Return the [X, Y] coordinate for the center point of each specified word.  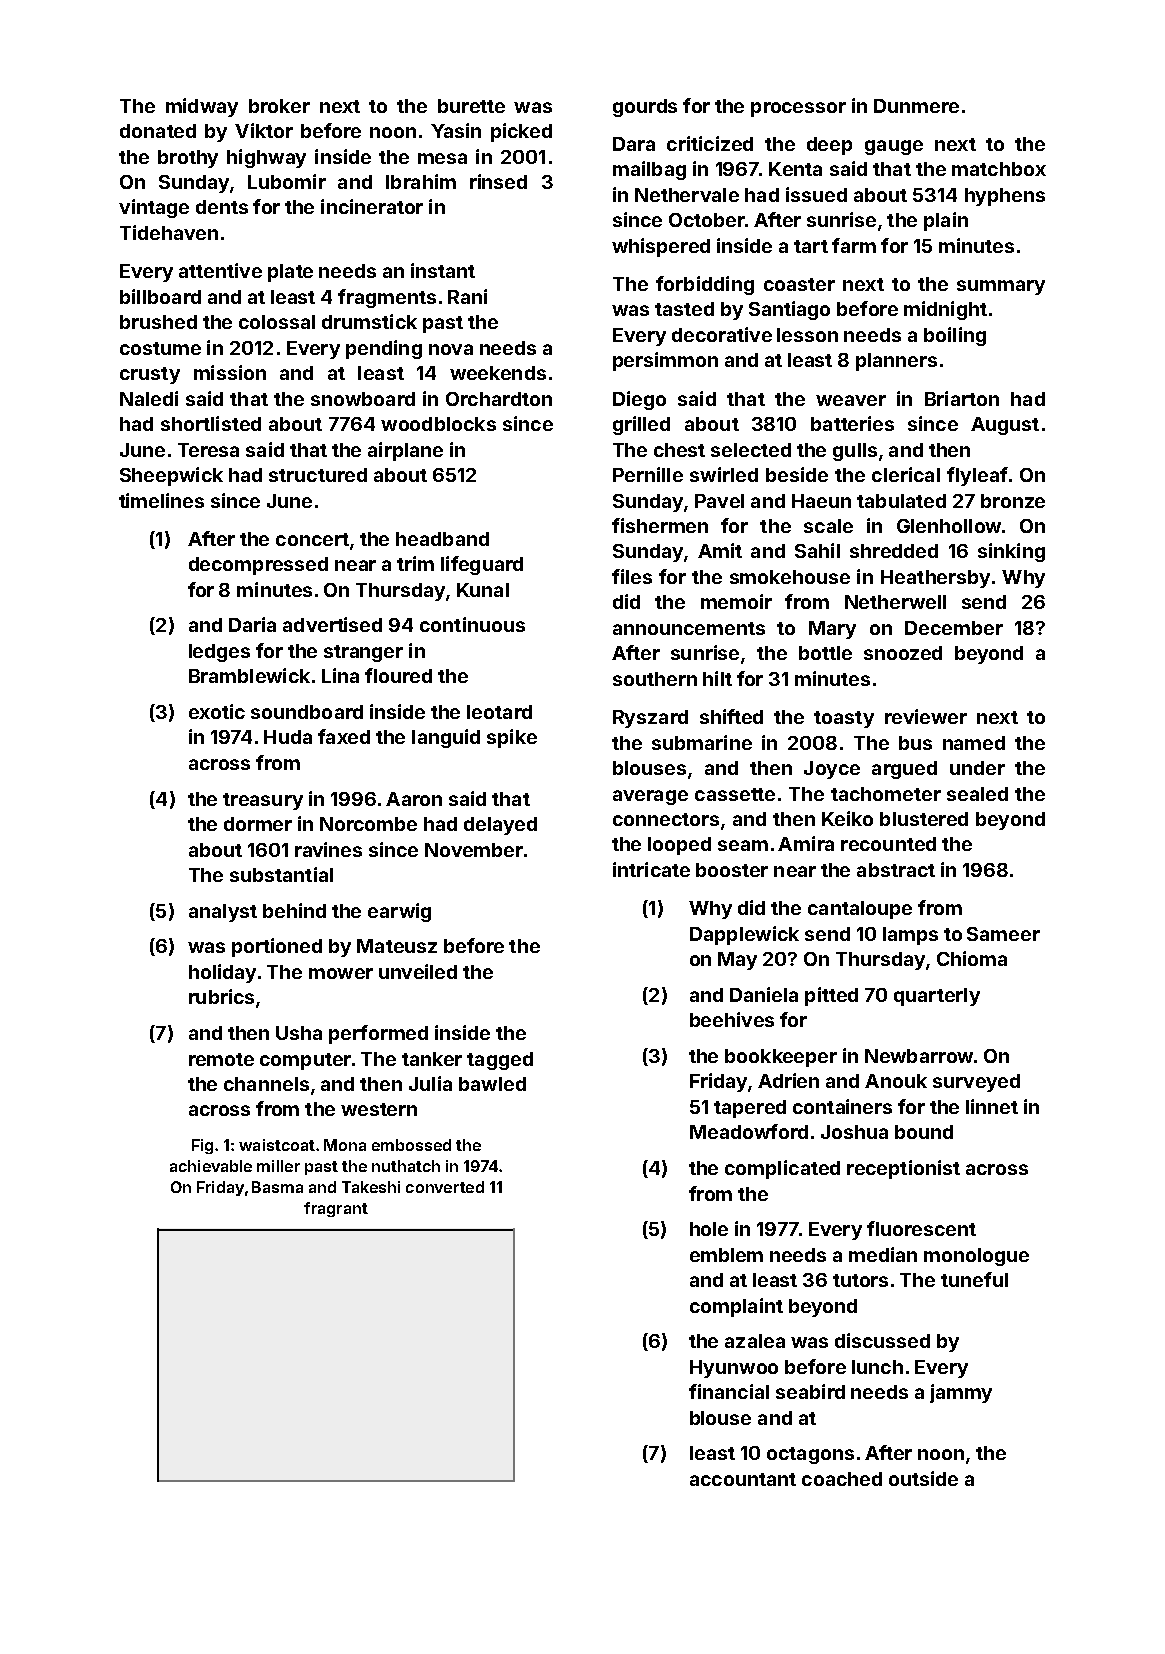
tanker [432, 1059]
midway [202, 107]
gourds [645, 108]
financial [729, 1391]
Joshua [854, 1132]
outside [923, 1478]
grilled [641, 425]
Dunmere [916, 106]
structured [318, 475]
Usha [299, 1033]
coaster [799, 284]
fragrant [336, 1209]
